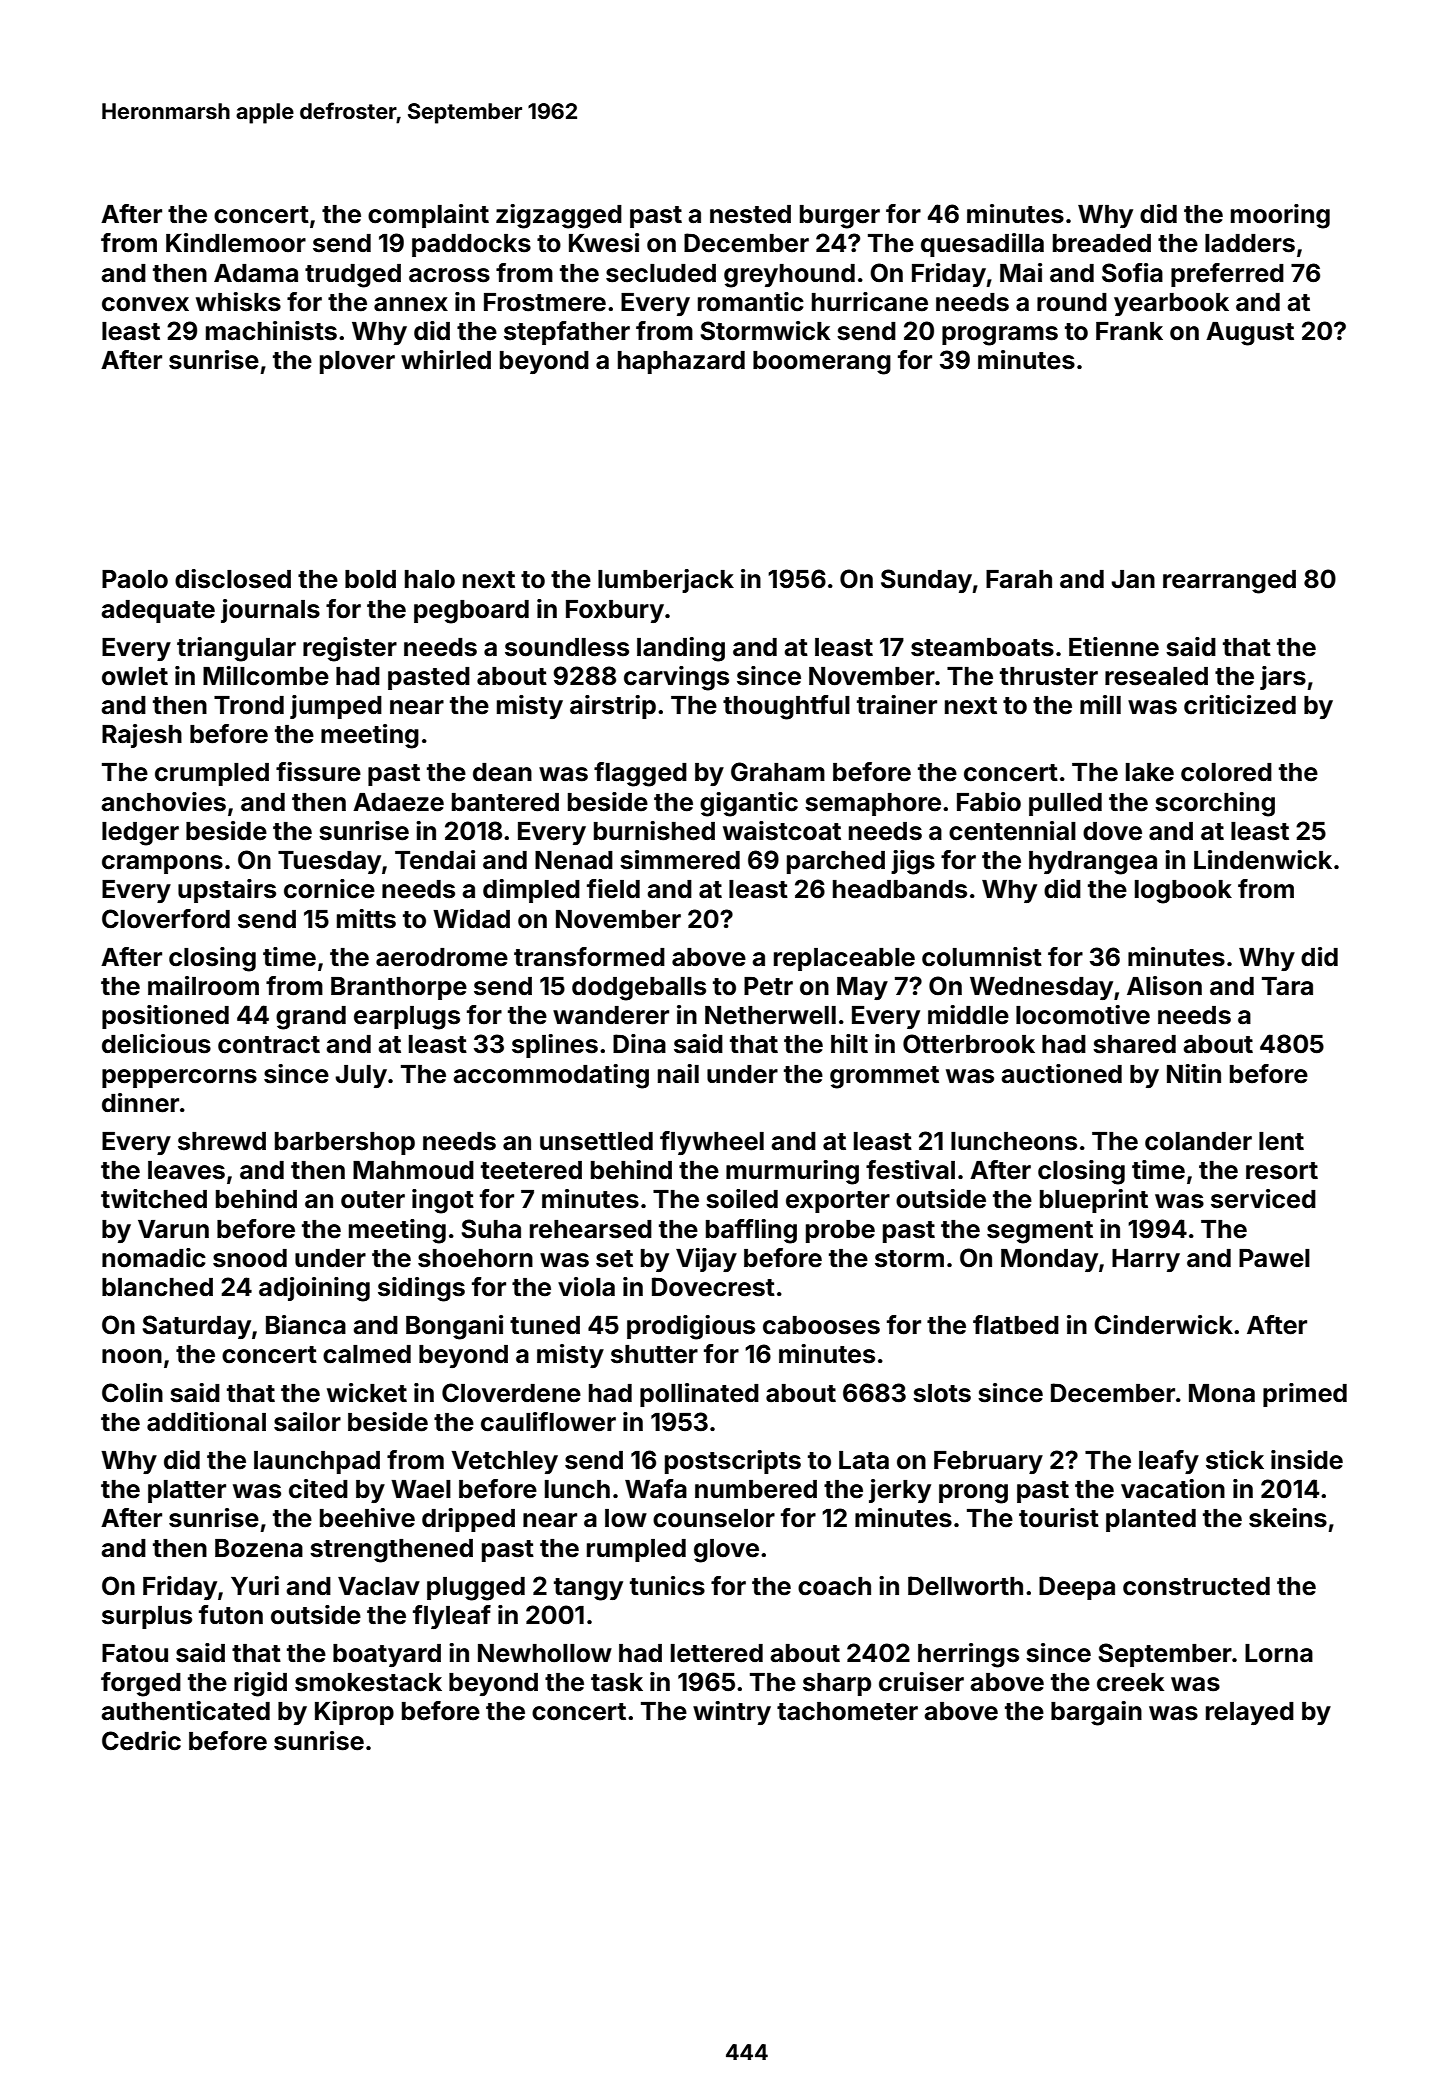  Describe the element at coordinates (367, 1393) in the document. I see `wicket` at that location.
